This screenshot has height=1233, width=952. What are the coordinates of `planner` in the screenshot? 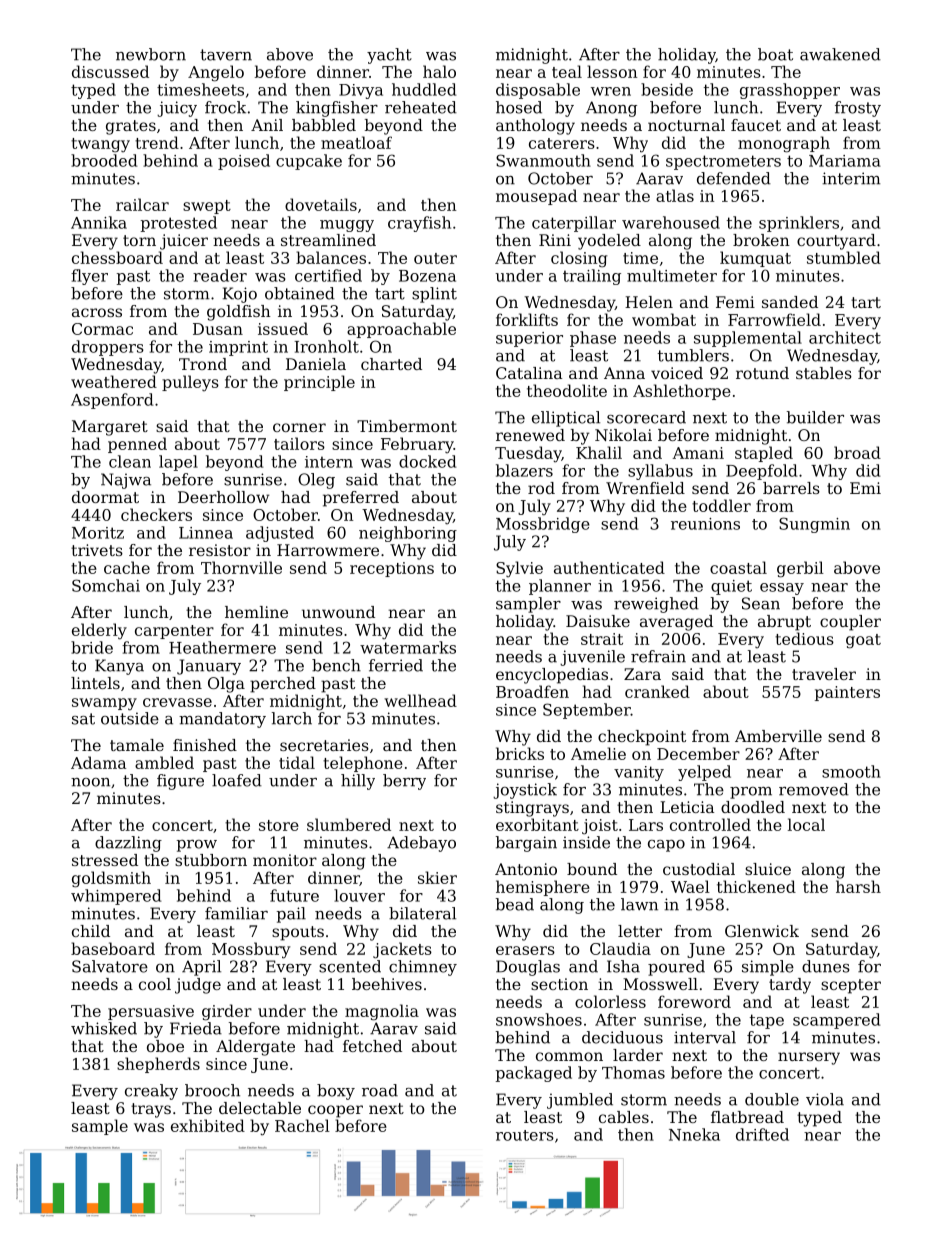 It's located at (560, 587).
